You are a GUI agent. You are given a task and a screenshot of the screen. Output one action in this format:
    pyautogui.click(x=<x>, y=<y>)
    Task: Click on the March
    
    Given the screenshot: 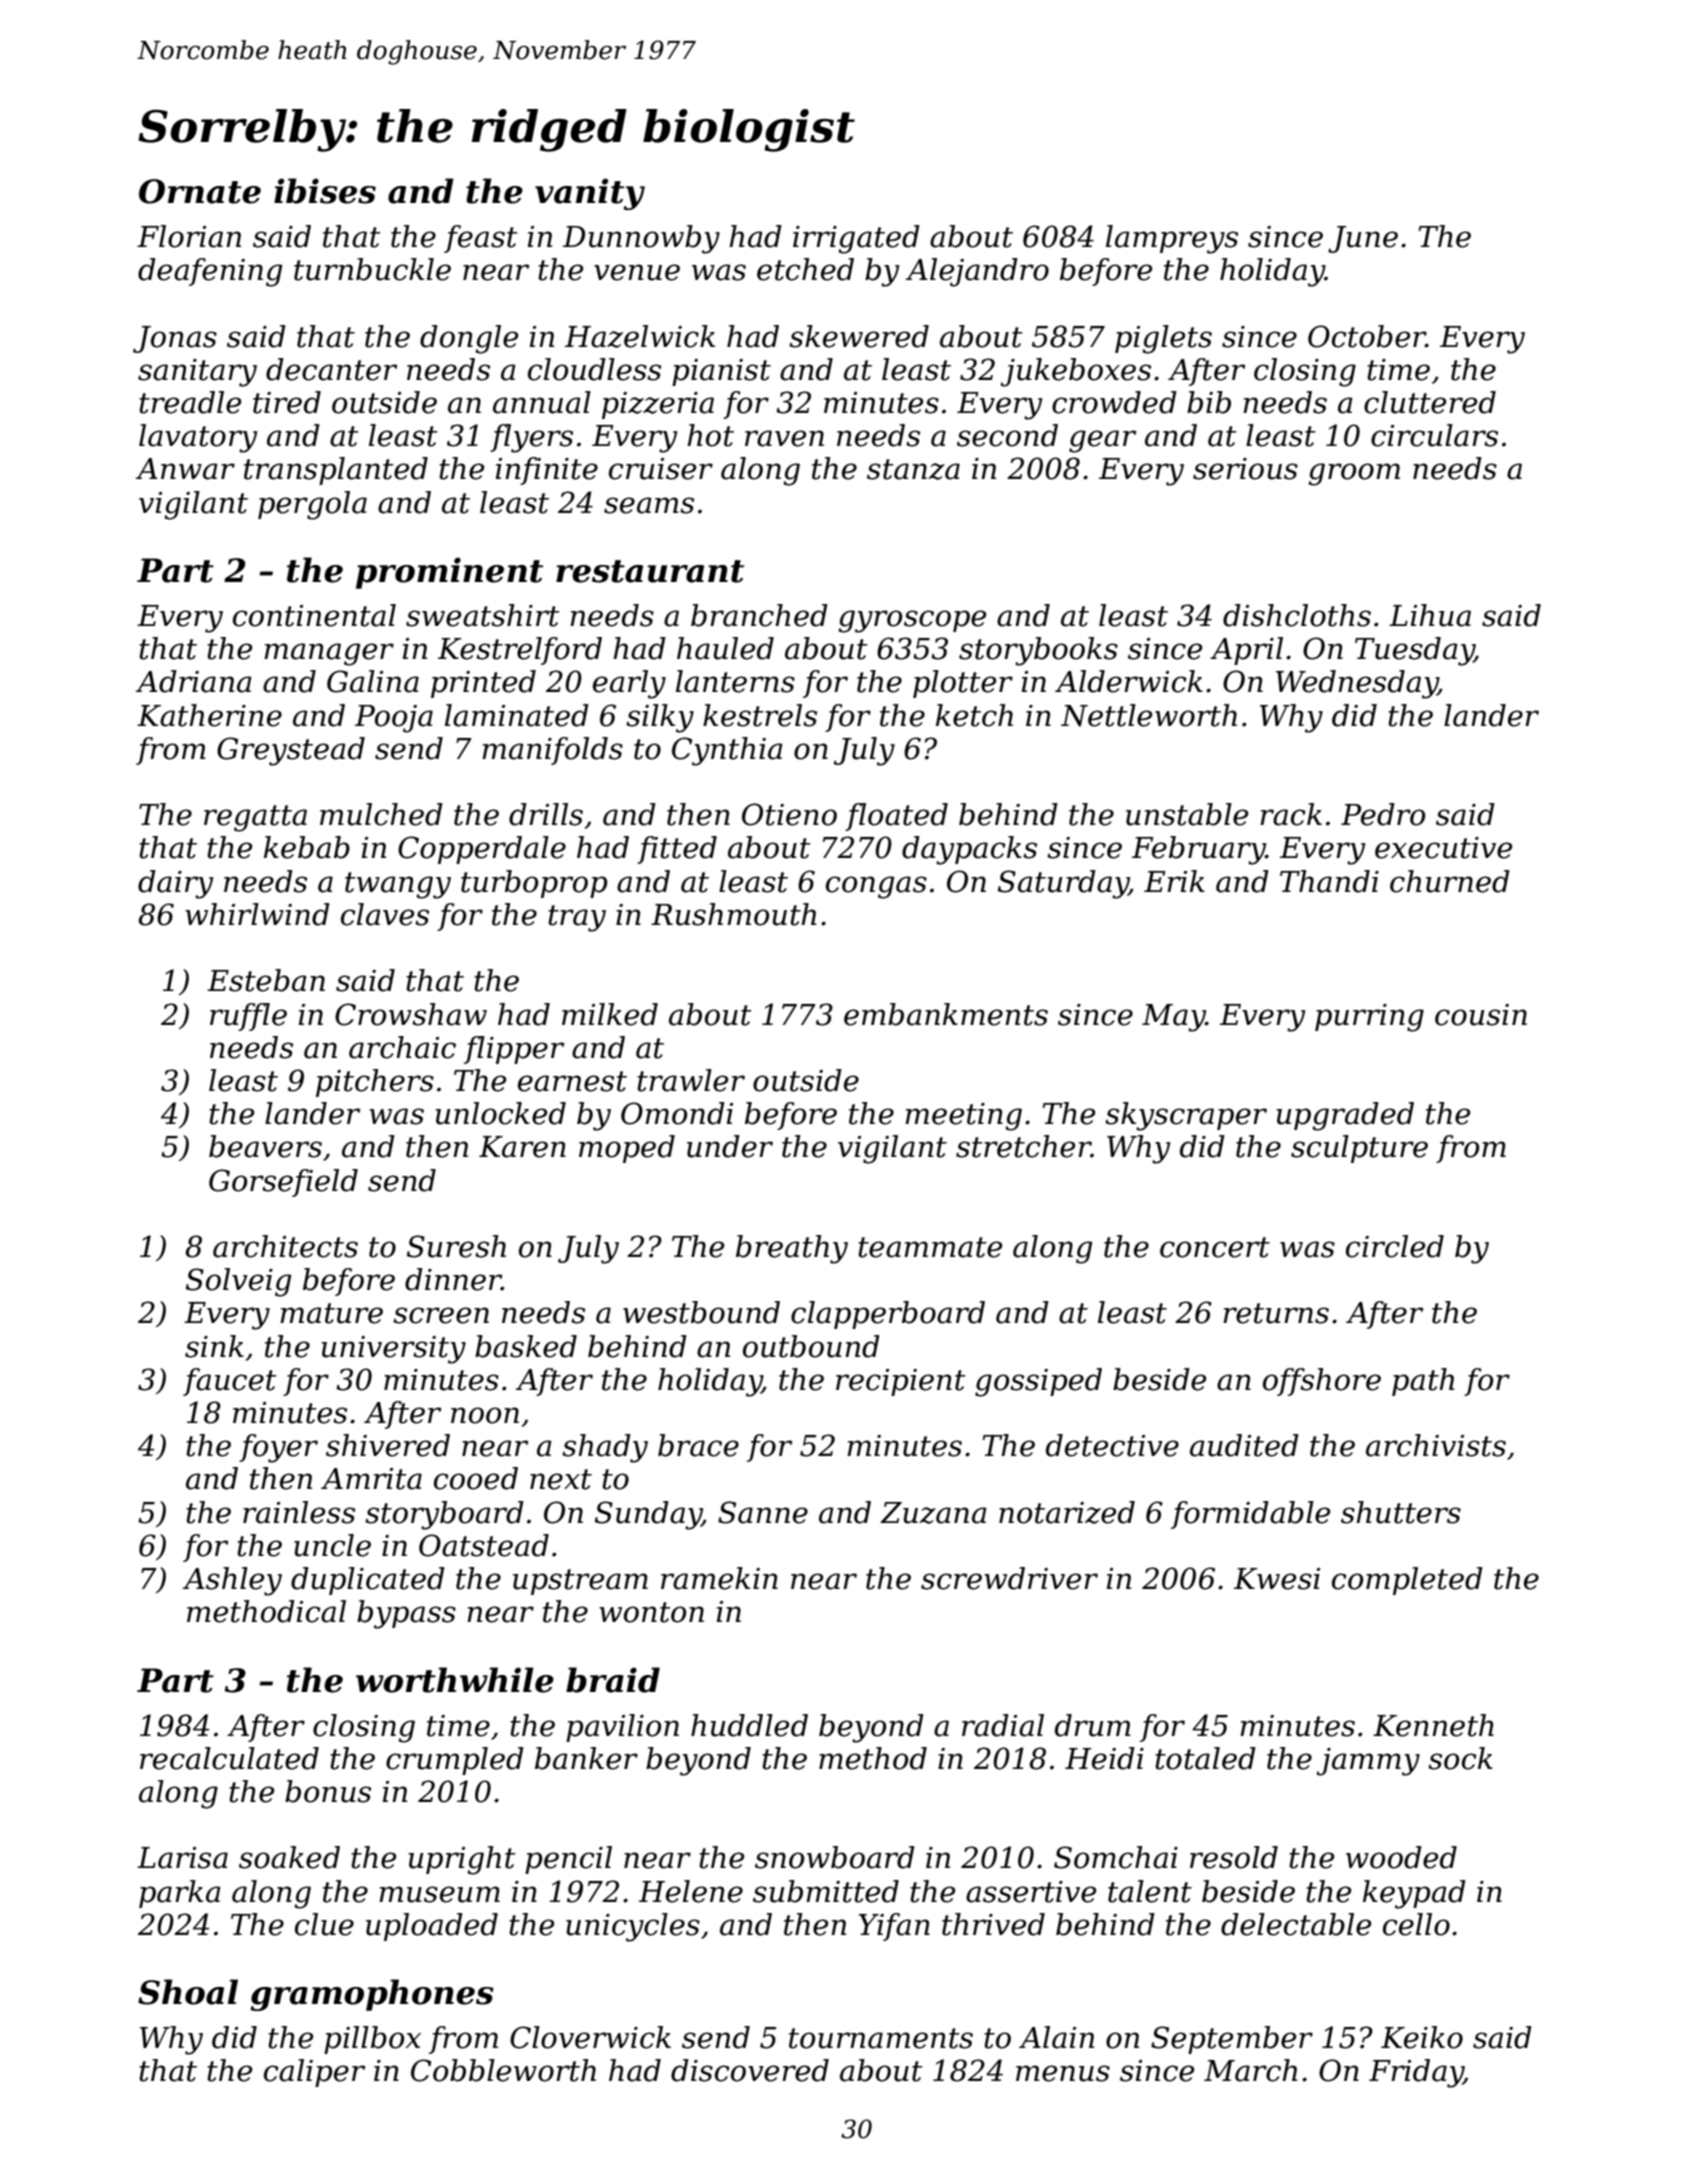 What is the action you would take?
    pyautogui.click(x=1250, y=2070)
